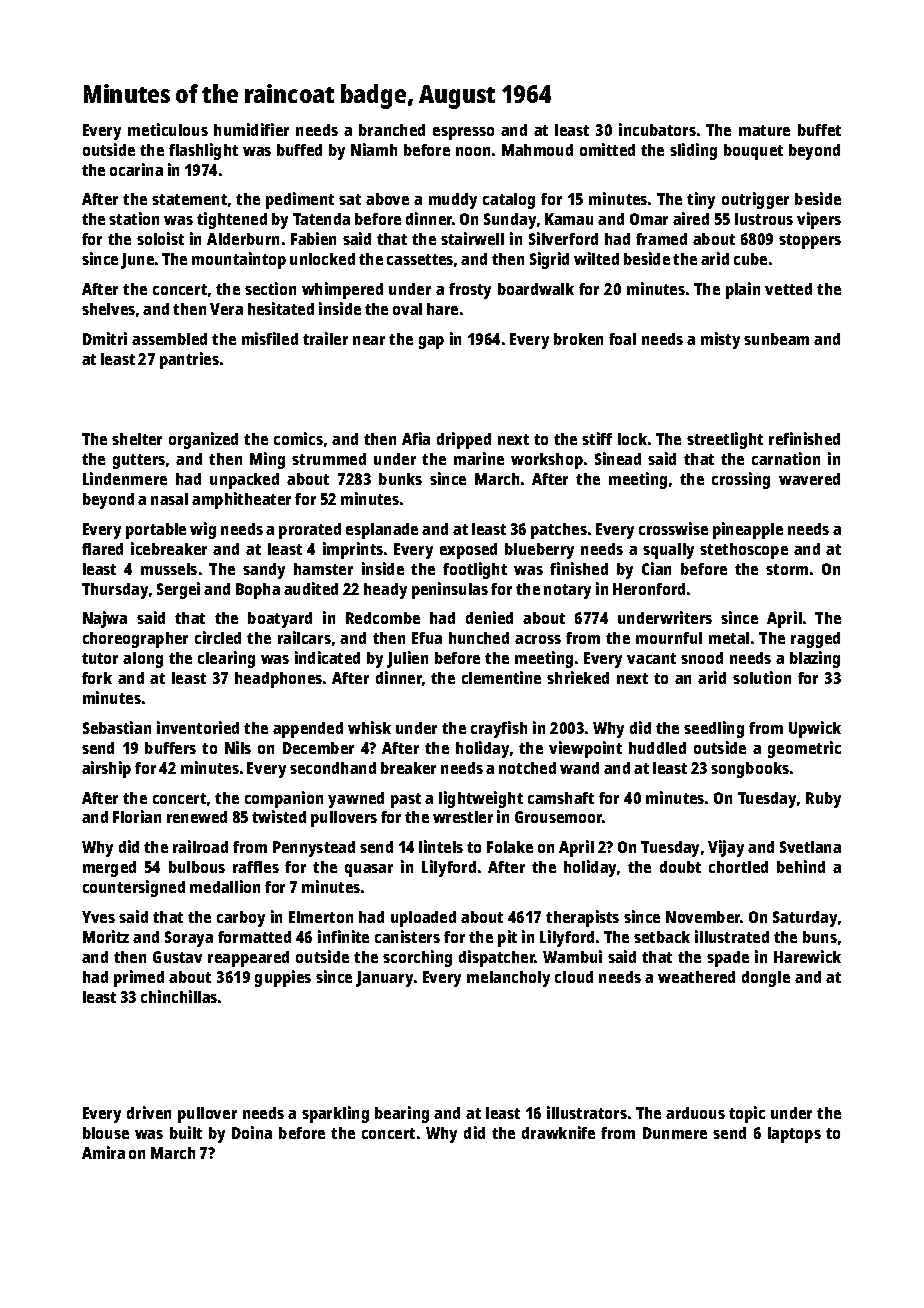  I want to click on Sebastian, so click(117, 727).
